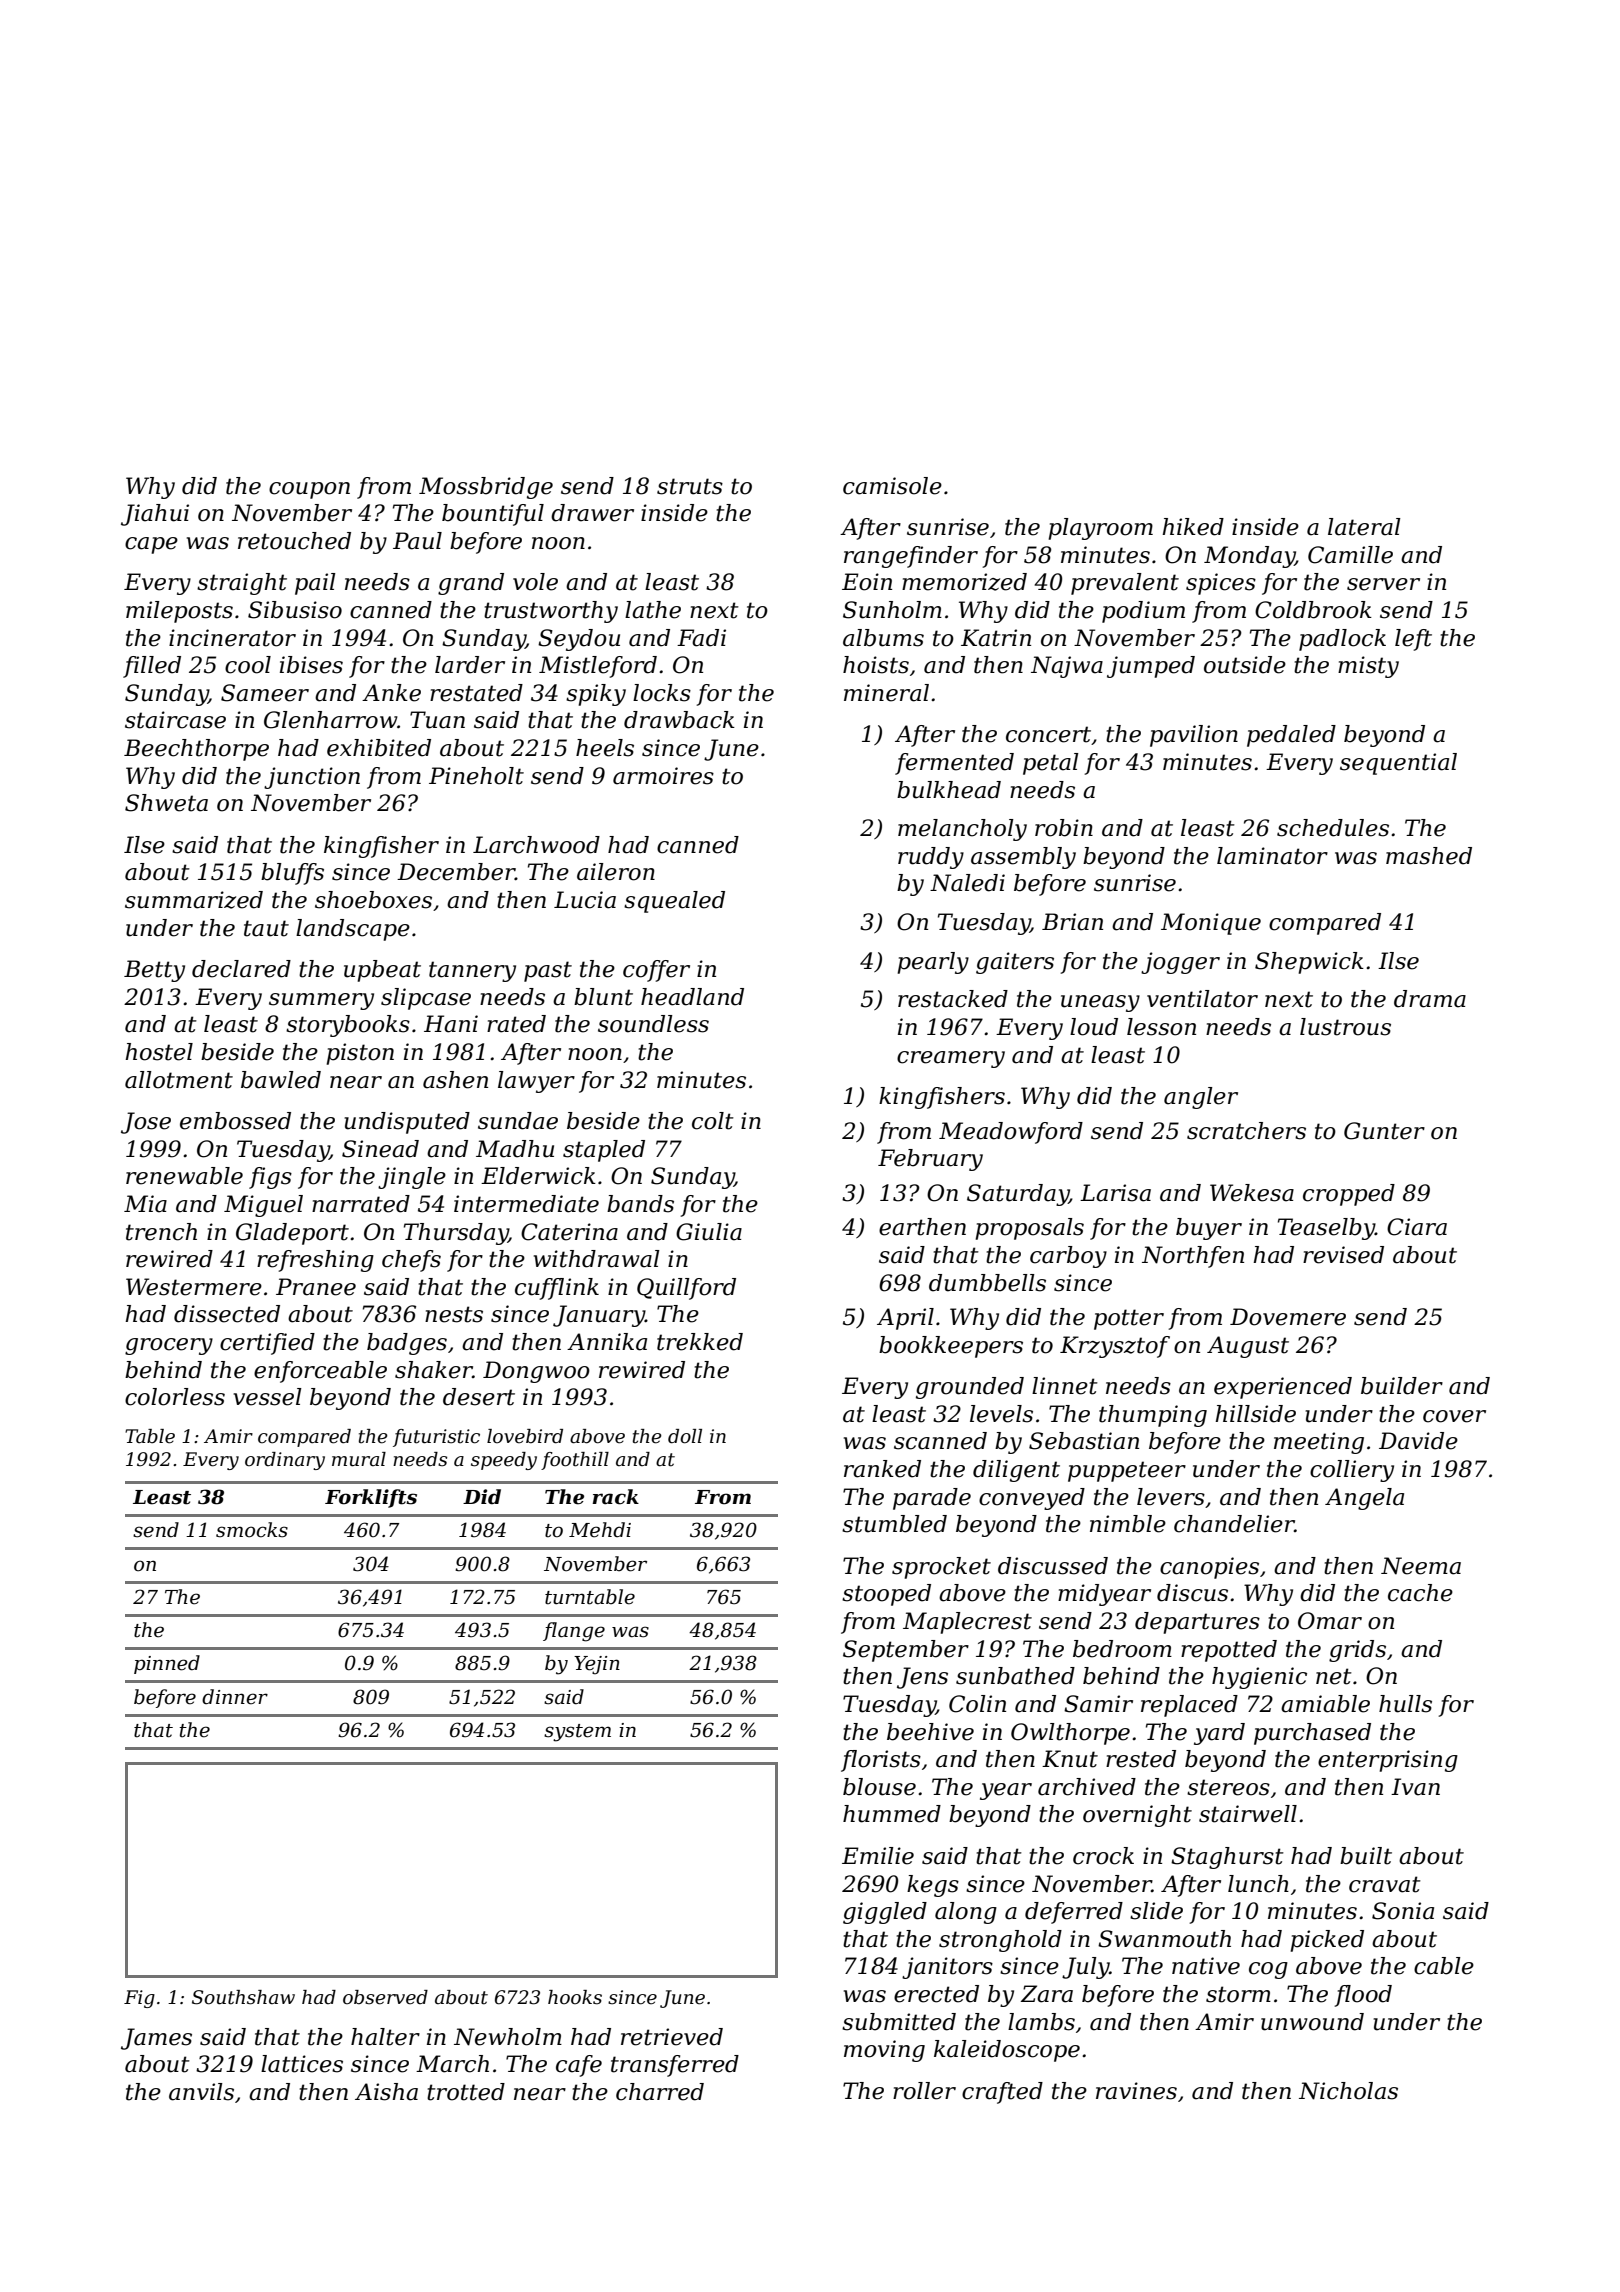 The height and width of the image is (2292, 1620). Describe the element at coordinates (154, 971) in the image. I see `Betty` at that location.
